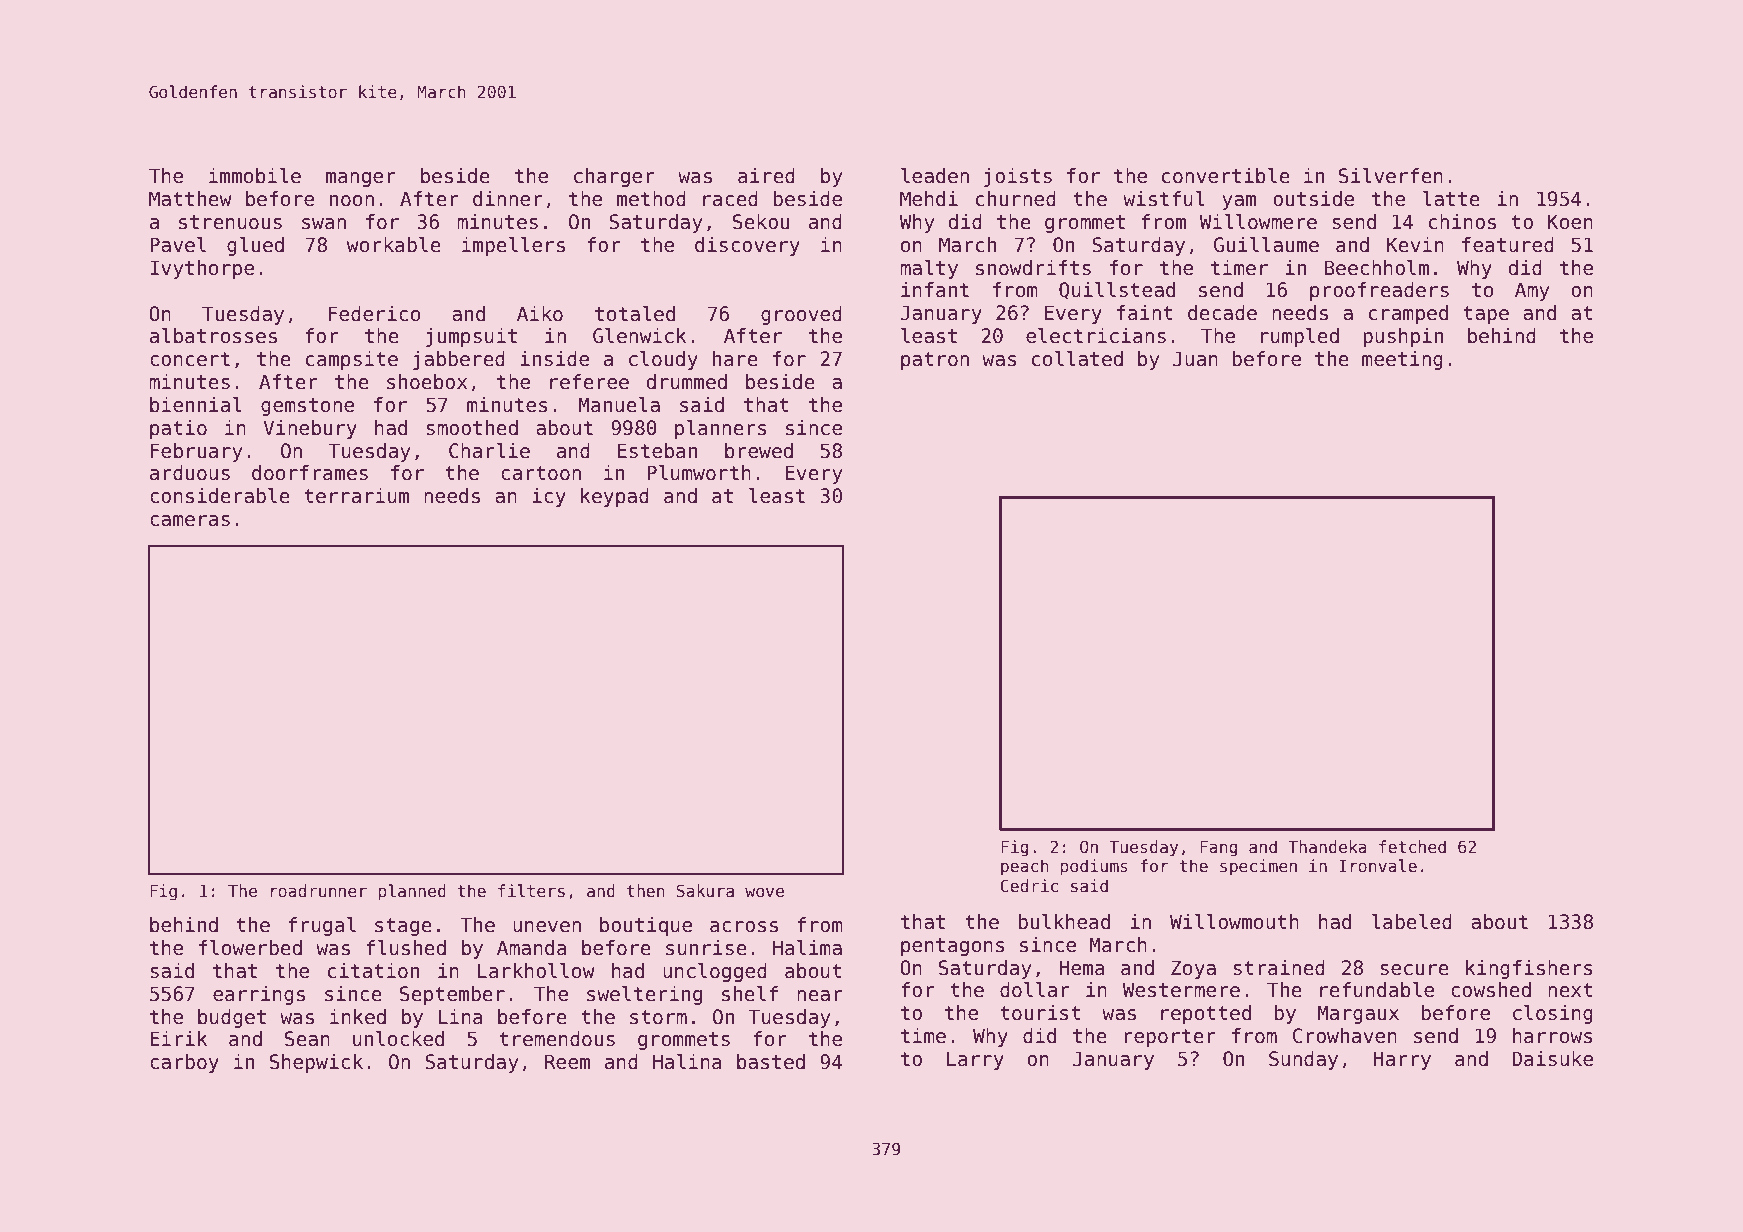 The height and width of the screenshot is (1232, 1743). Describe the element at coordinates (1327, 847) in the screenshot. I see `Thandeka` at that location.
